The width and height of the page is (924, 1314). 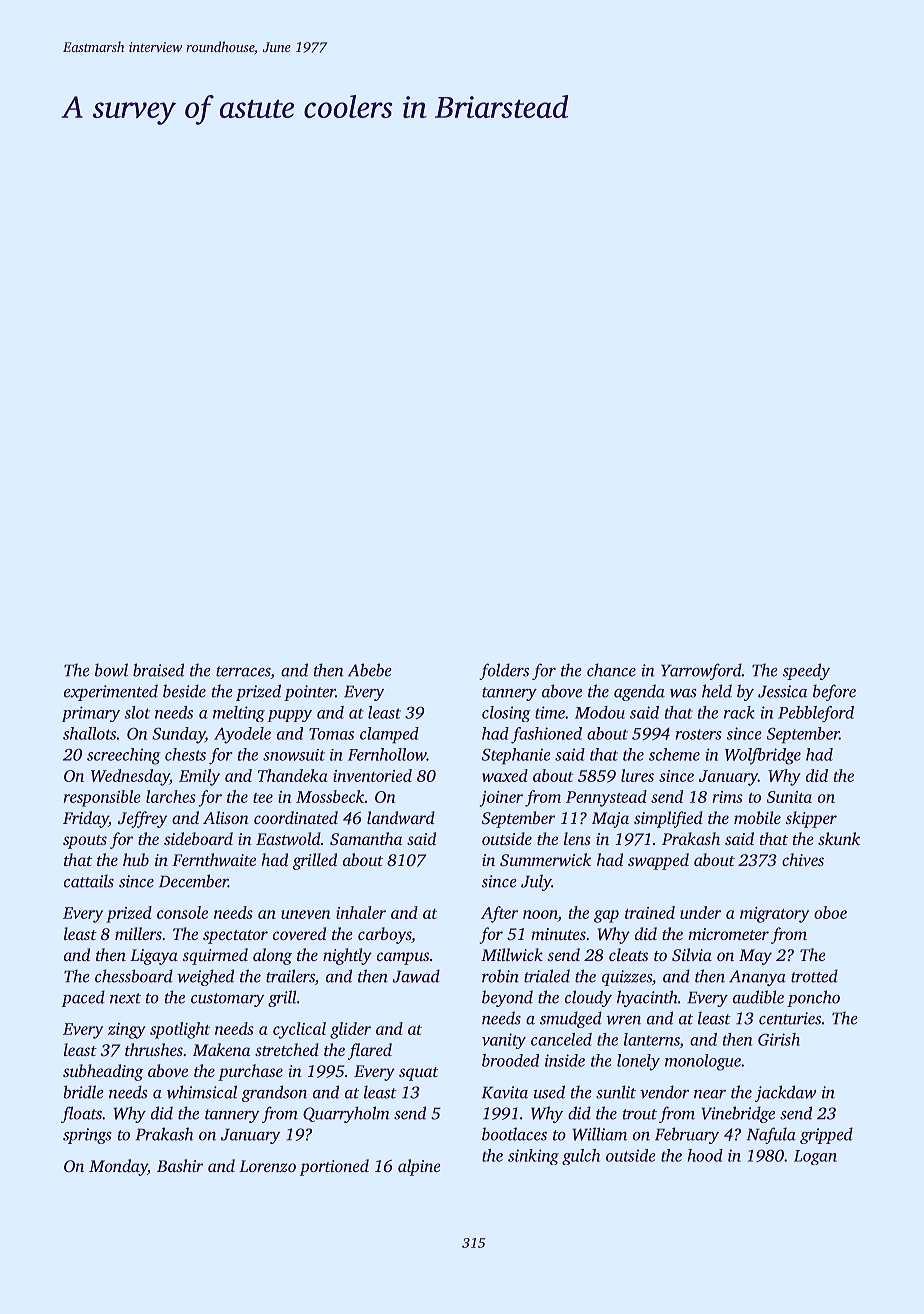 What do you see at coordinates (158, 670) in the page?
I see `braised` at bounding box center [158, 670].
